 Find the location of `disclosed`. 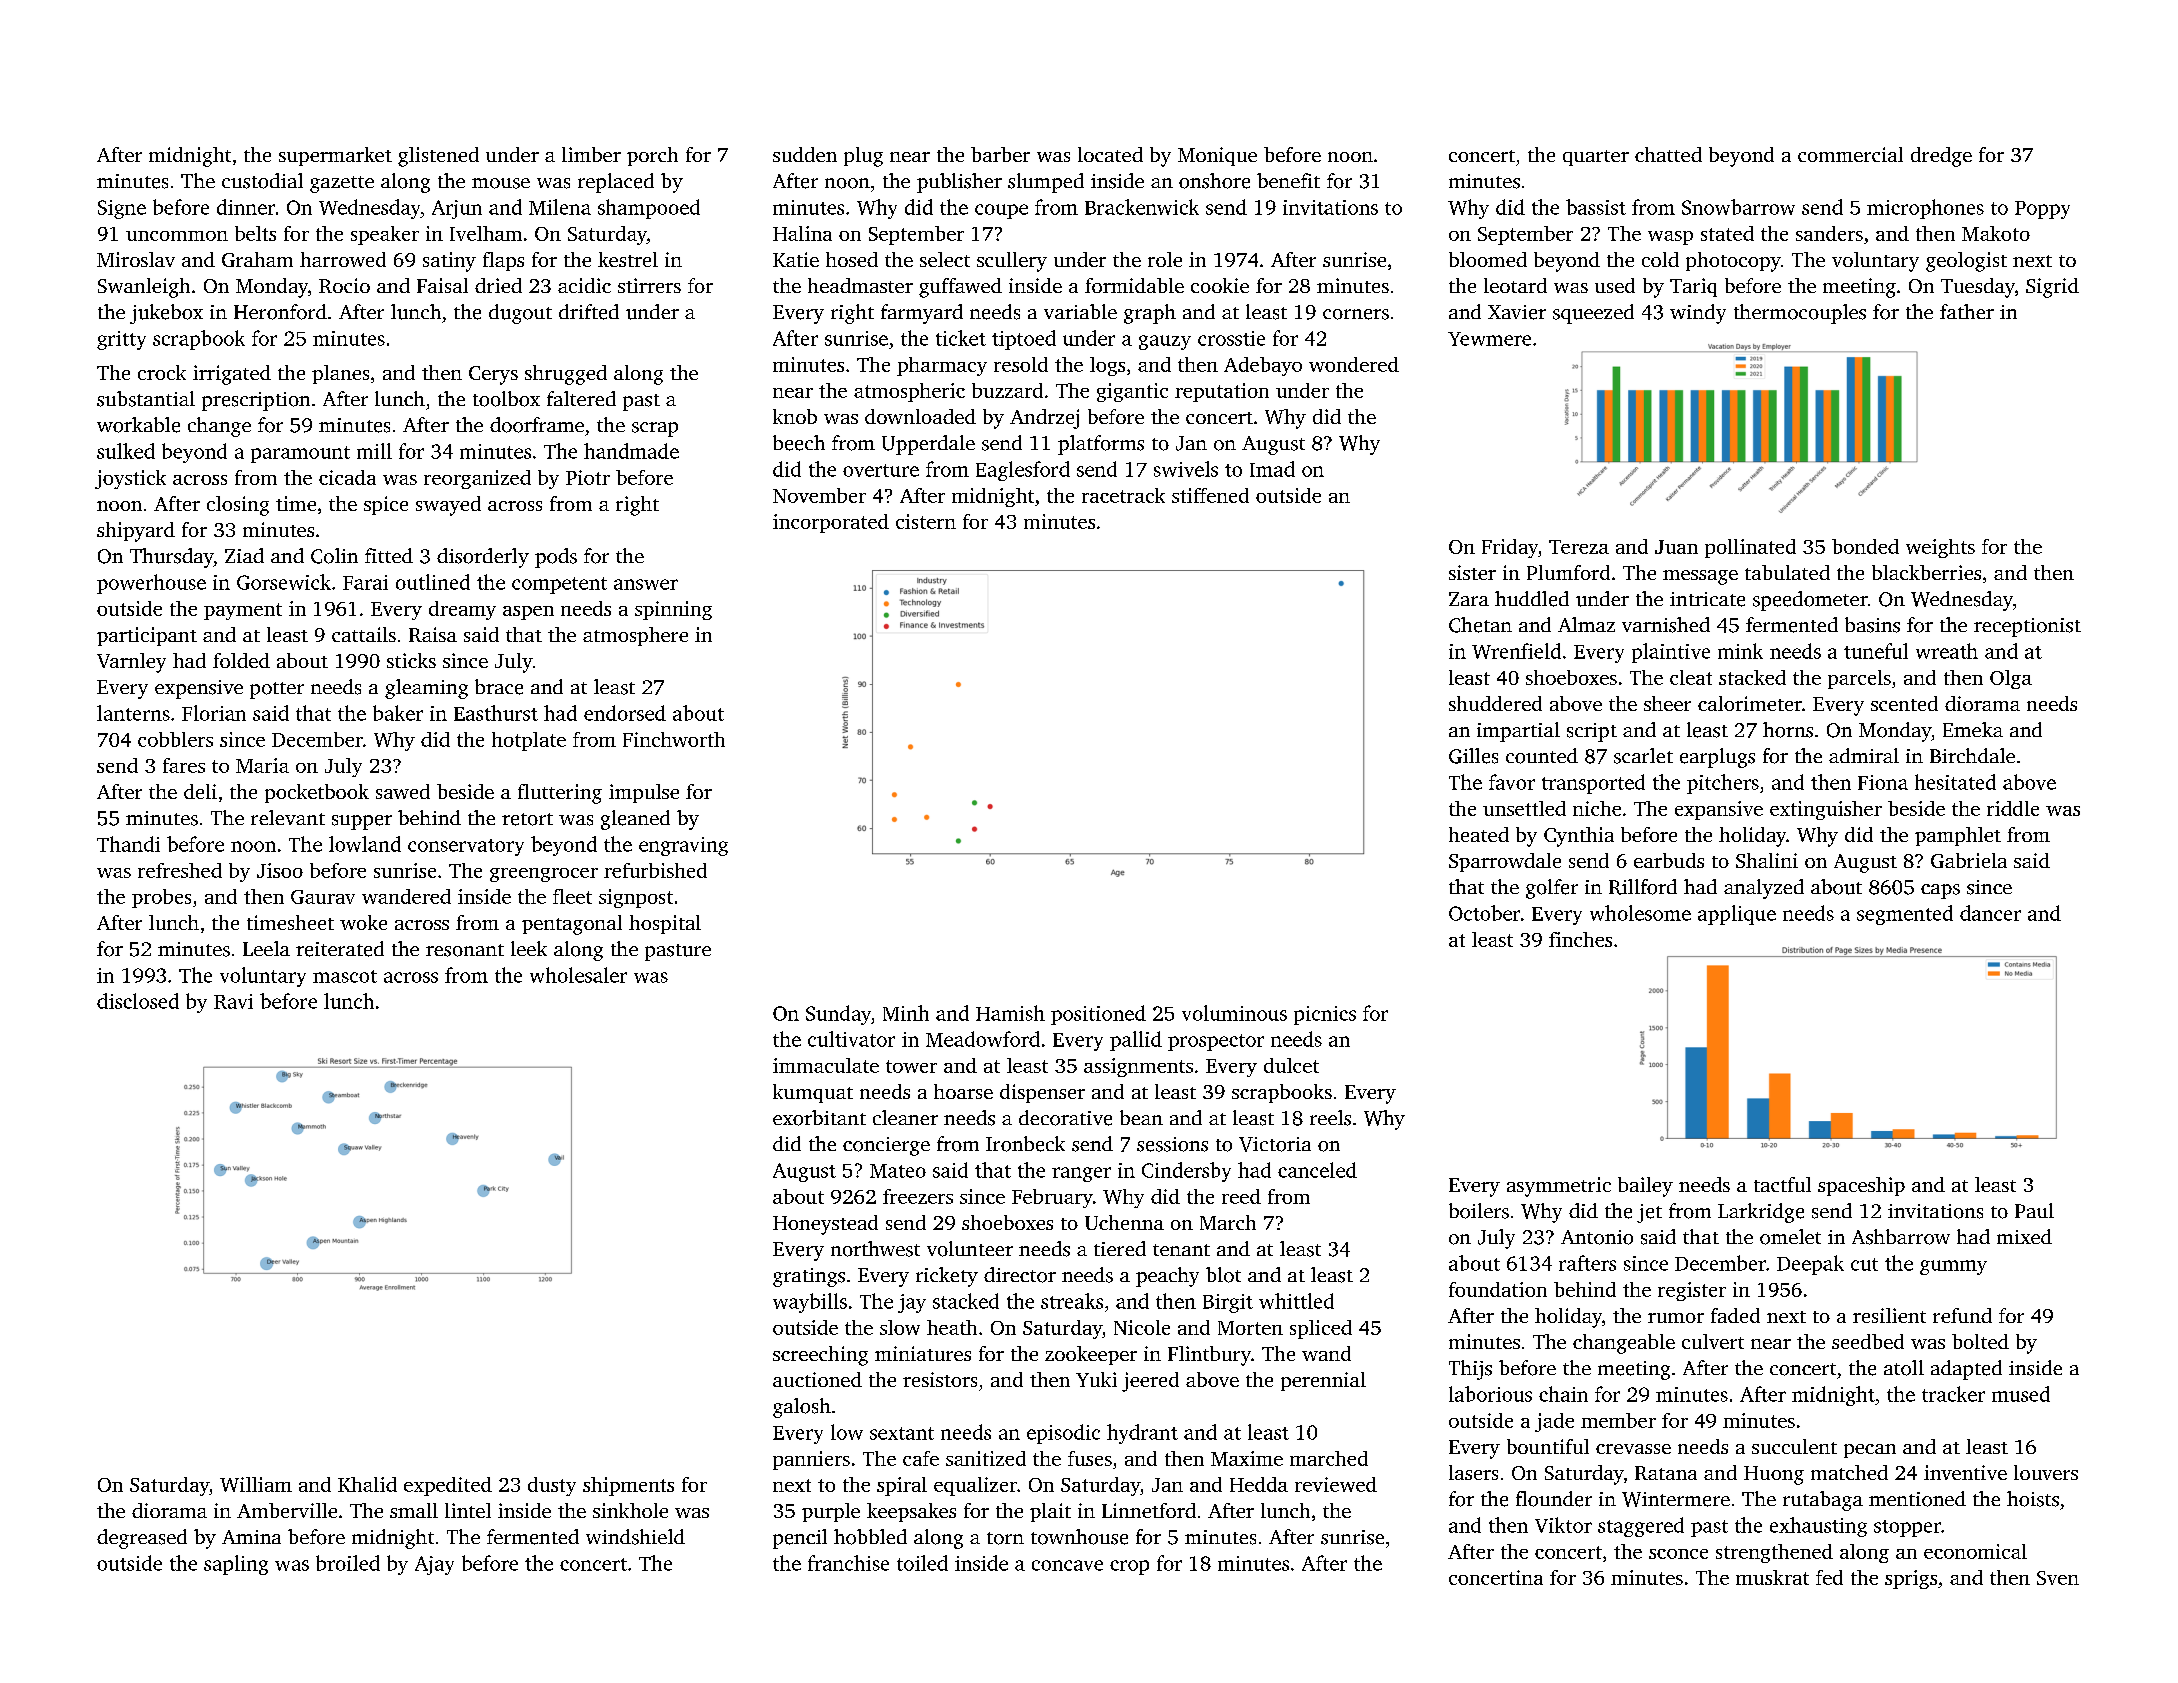

disclosed is located at coordinates (138, 1001).
